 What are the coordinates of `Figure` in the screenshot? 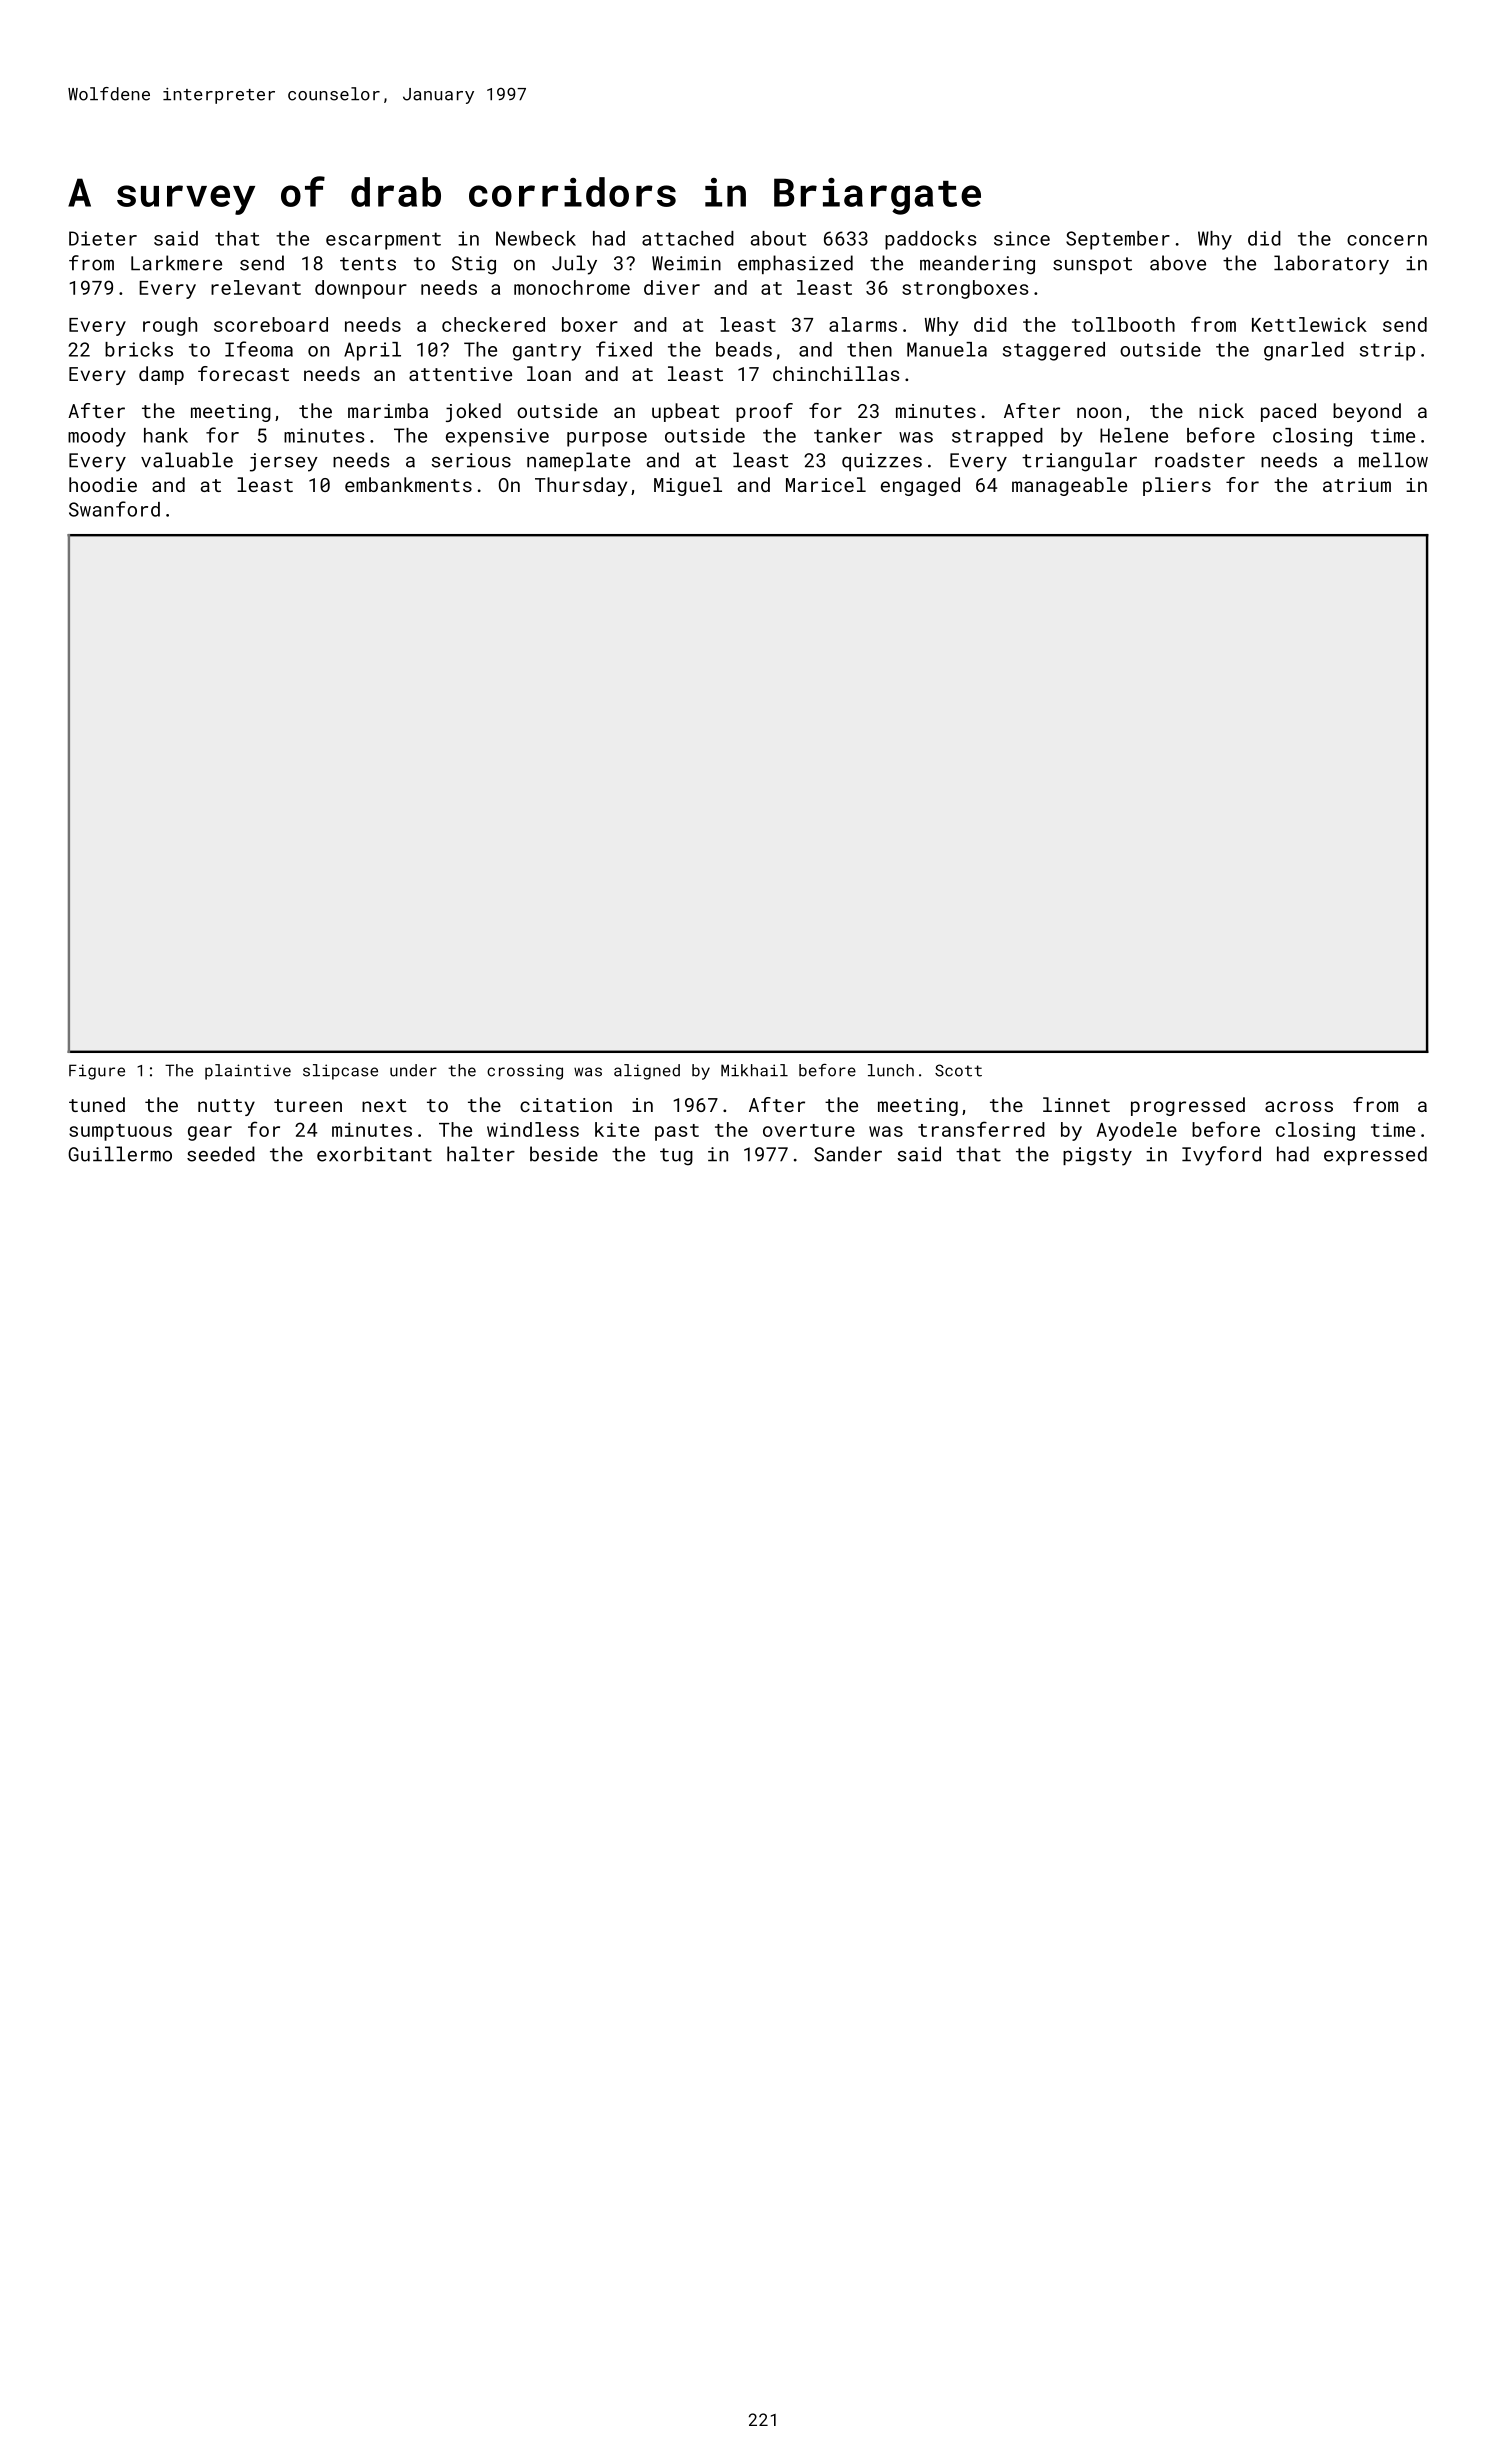 It's located at (97, 1072).
